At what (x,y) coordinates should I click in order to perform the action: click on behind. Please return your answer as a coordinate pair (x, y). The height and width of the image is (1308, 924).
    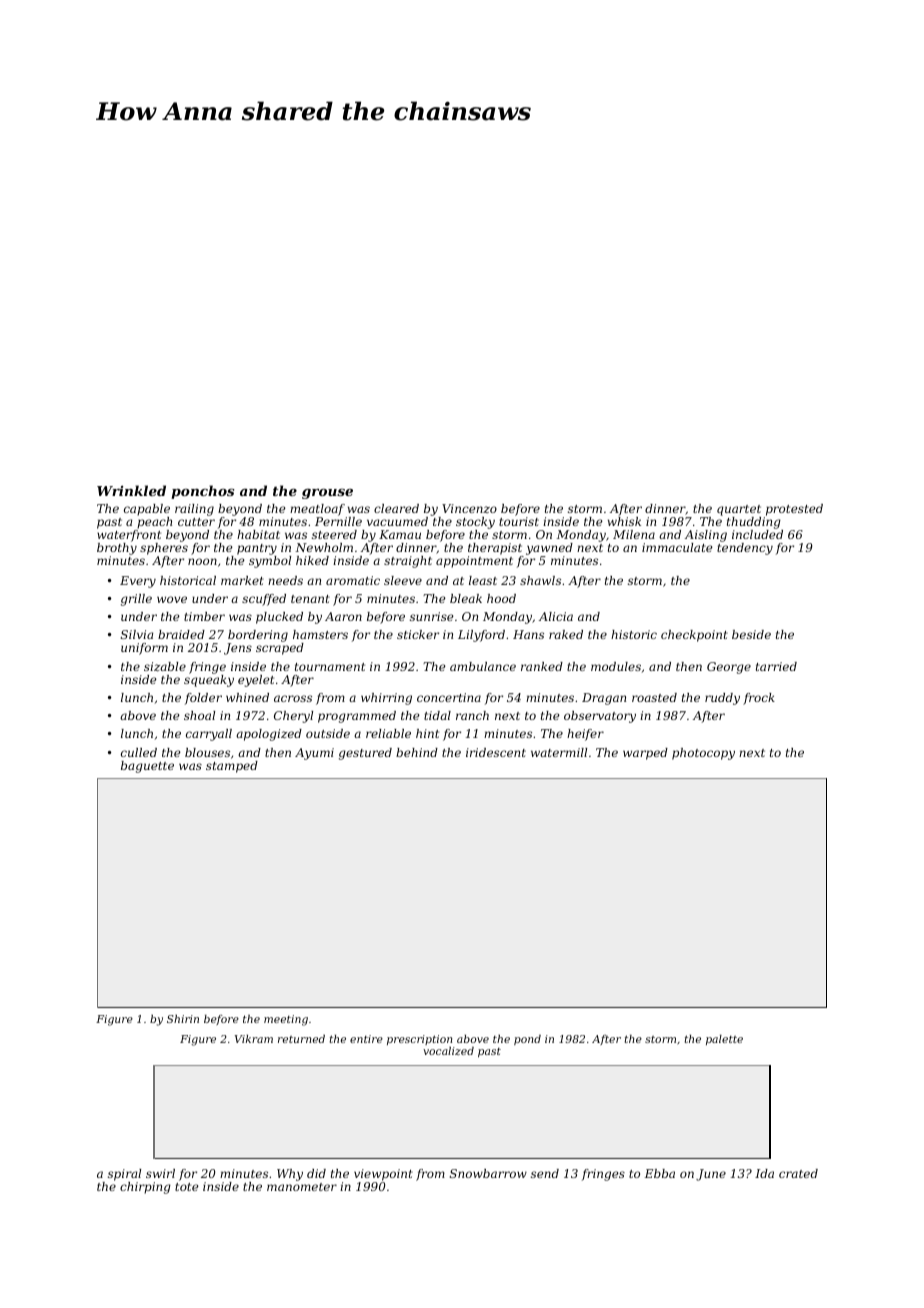
    Looking at the image, I should click on (417, 752).
